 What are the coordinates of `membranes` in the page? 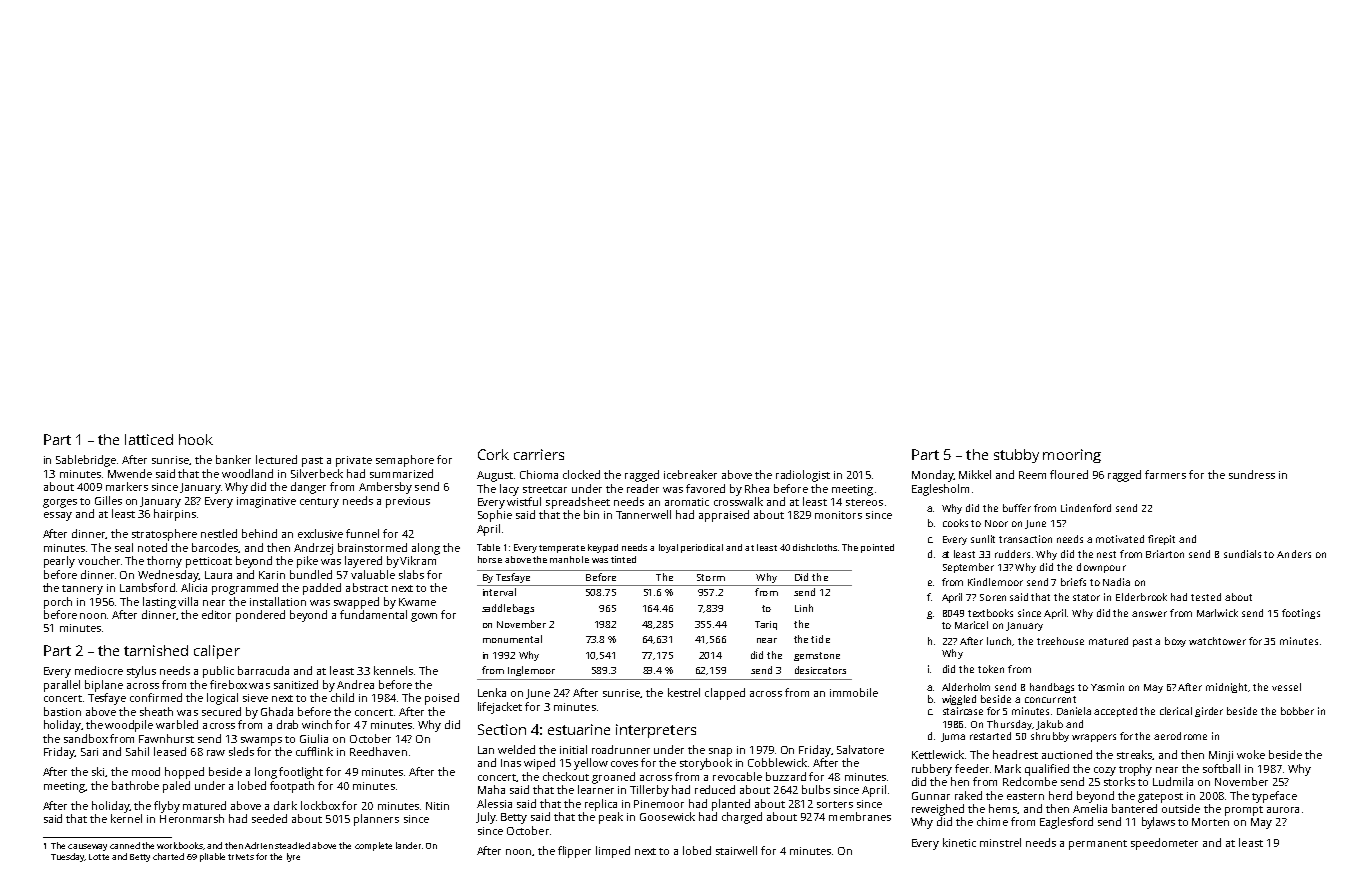 It's located at (860, 816).
